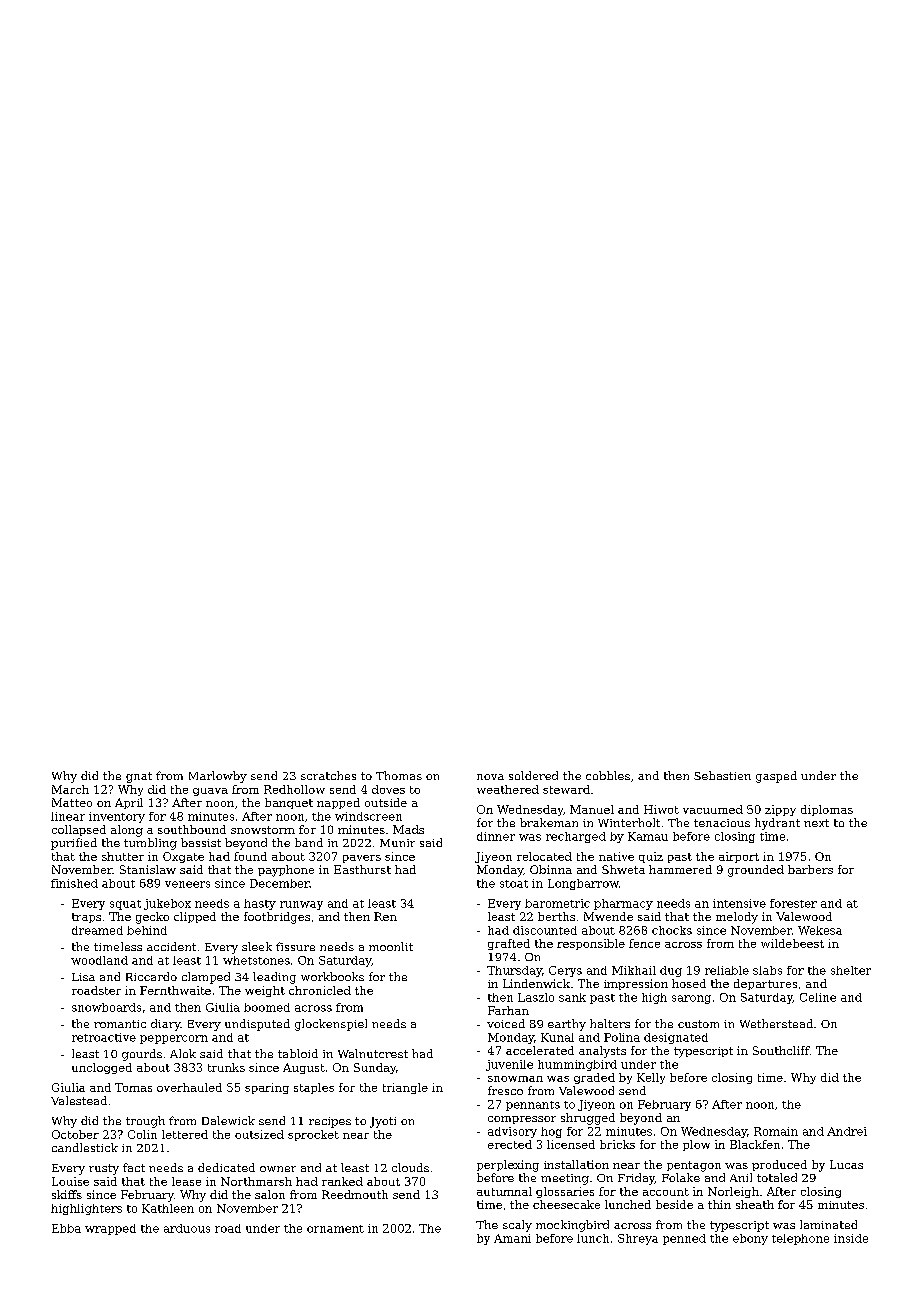 This document has width=924, height=1308. Describe the element at coordinates (391, 946) in the document. I see `moonlit` at that location.
